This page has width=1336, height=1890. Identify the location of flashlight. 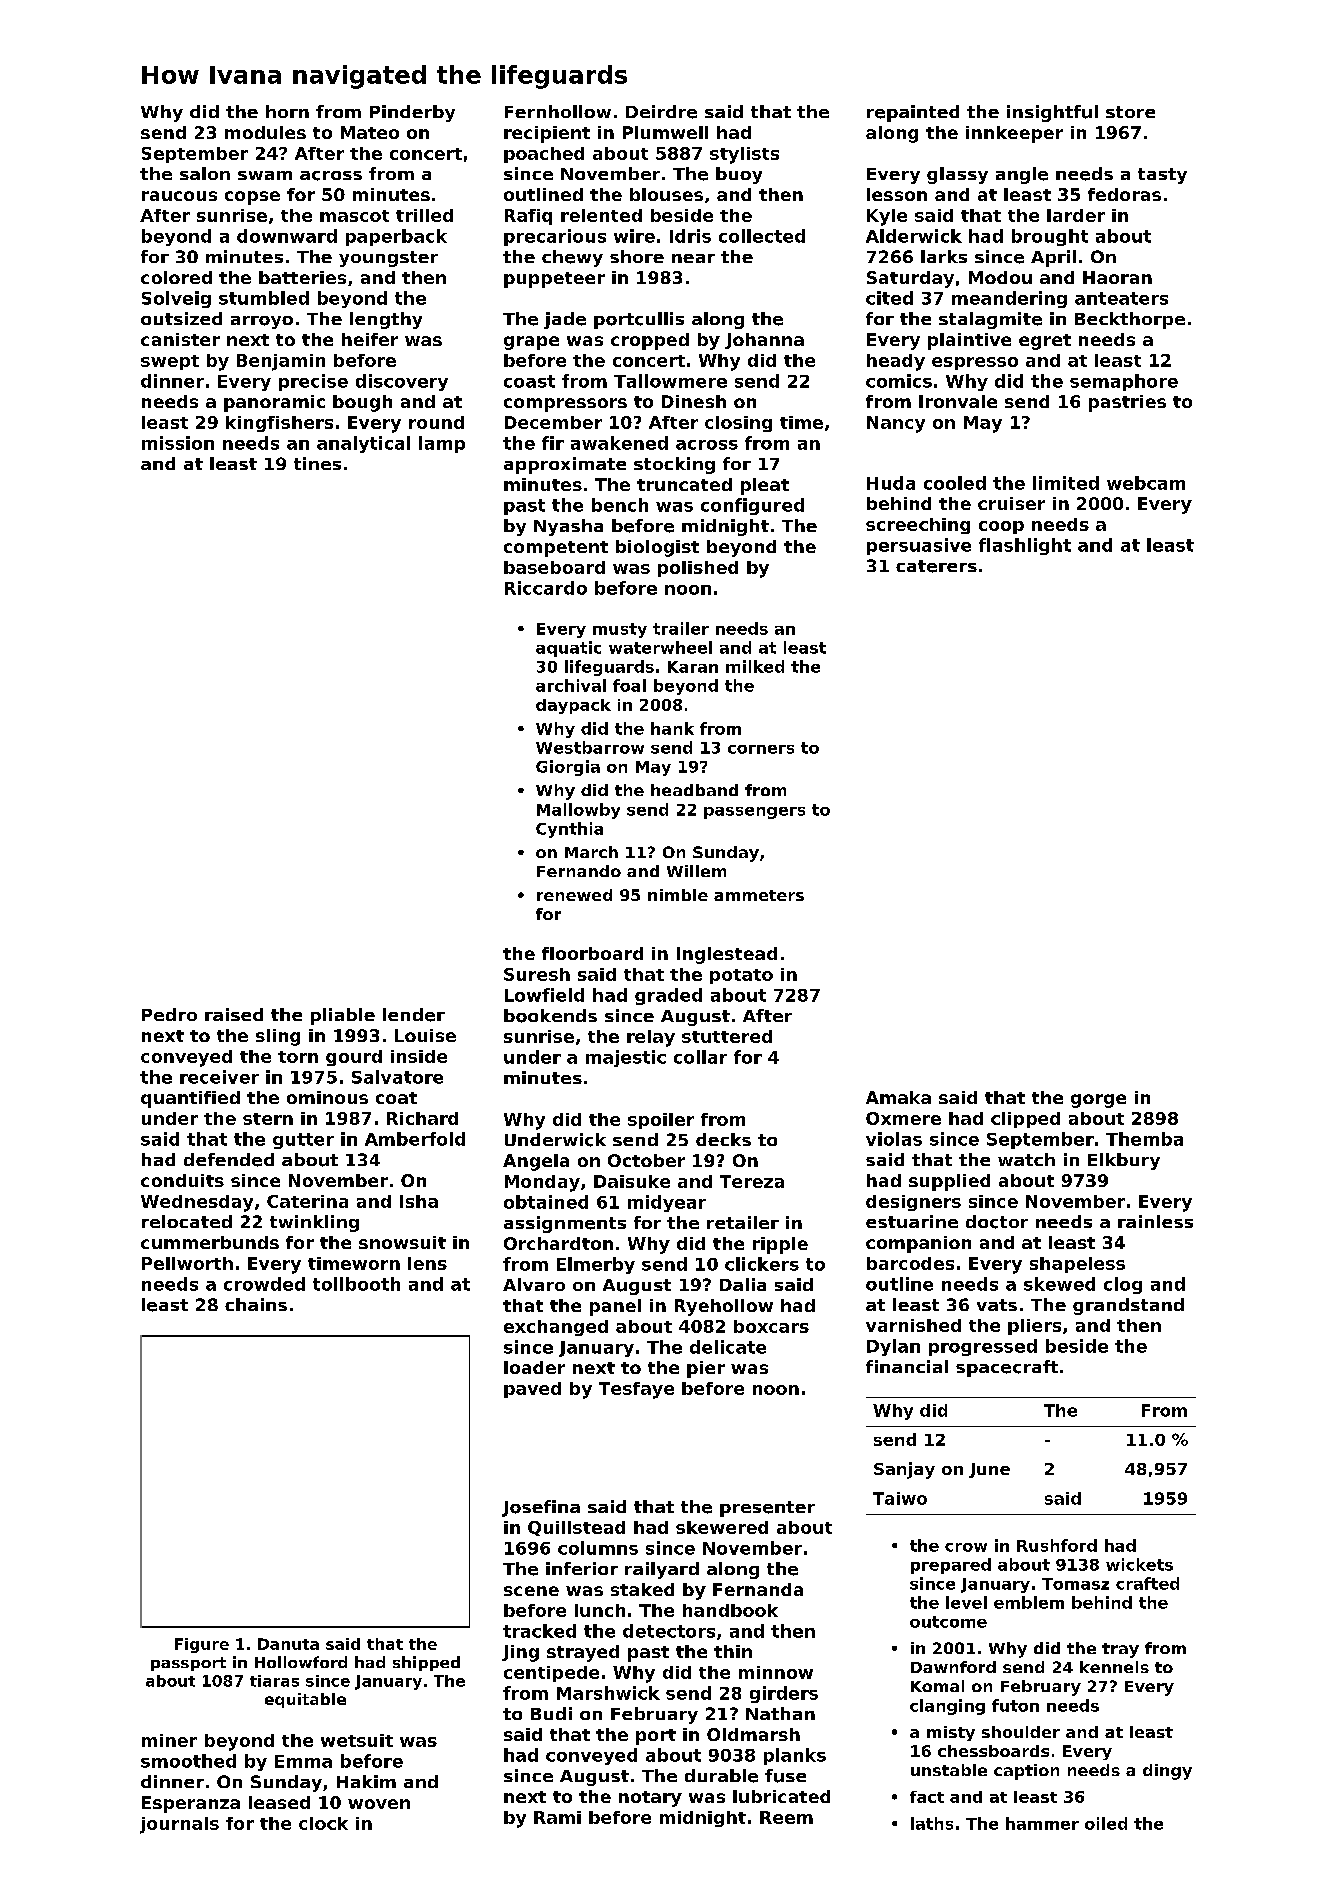
(1025, 546).
